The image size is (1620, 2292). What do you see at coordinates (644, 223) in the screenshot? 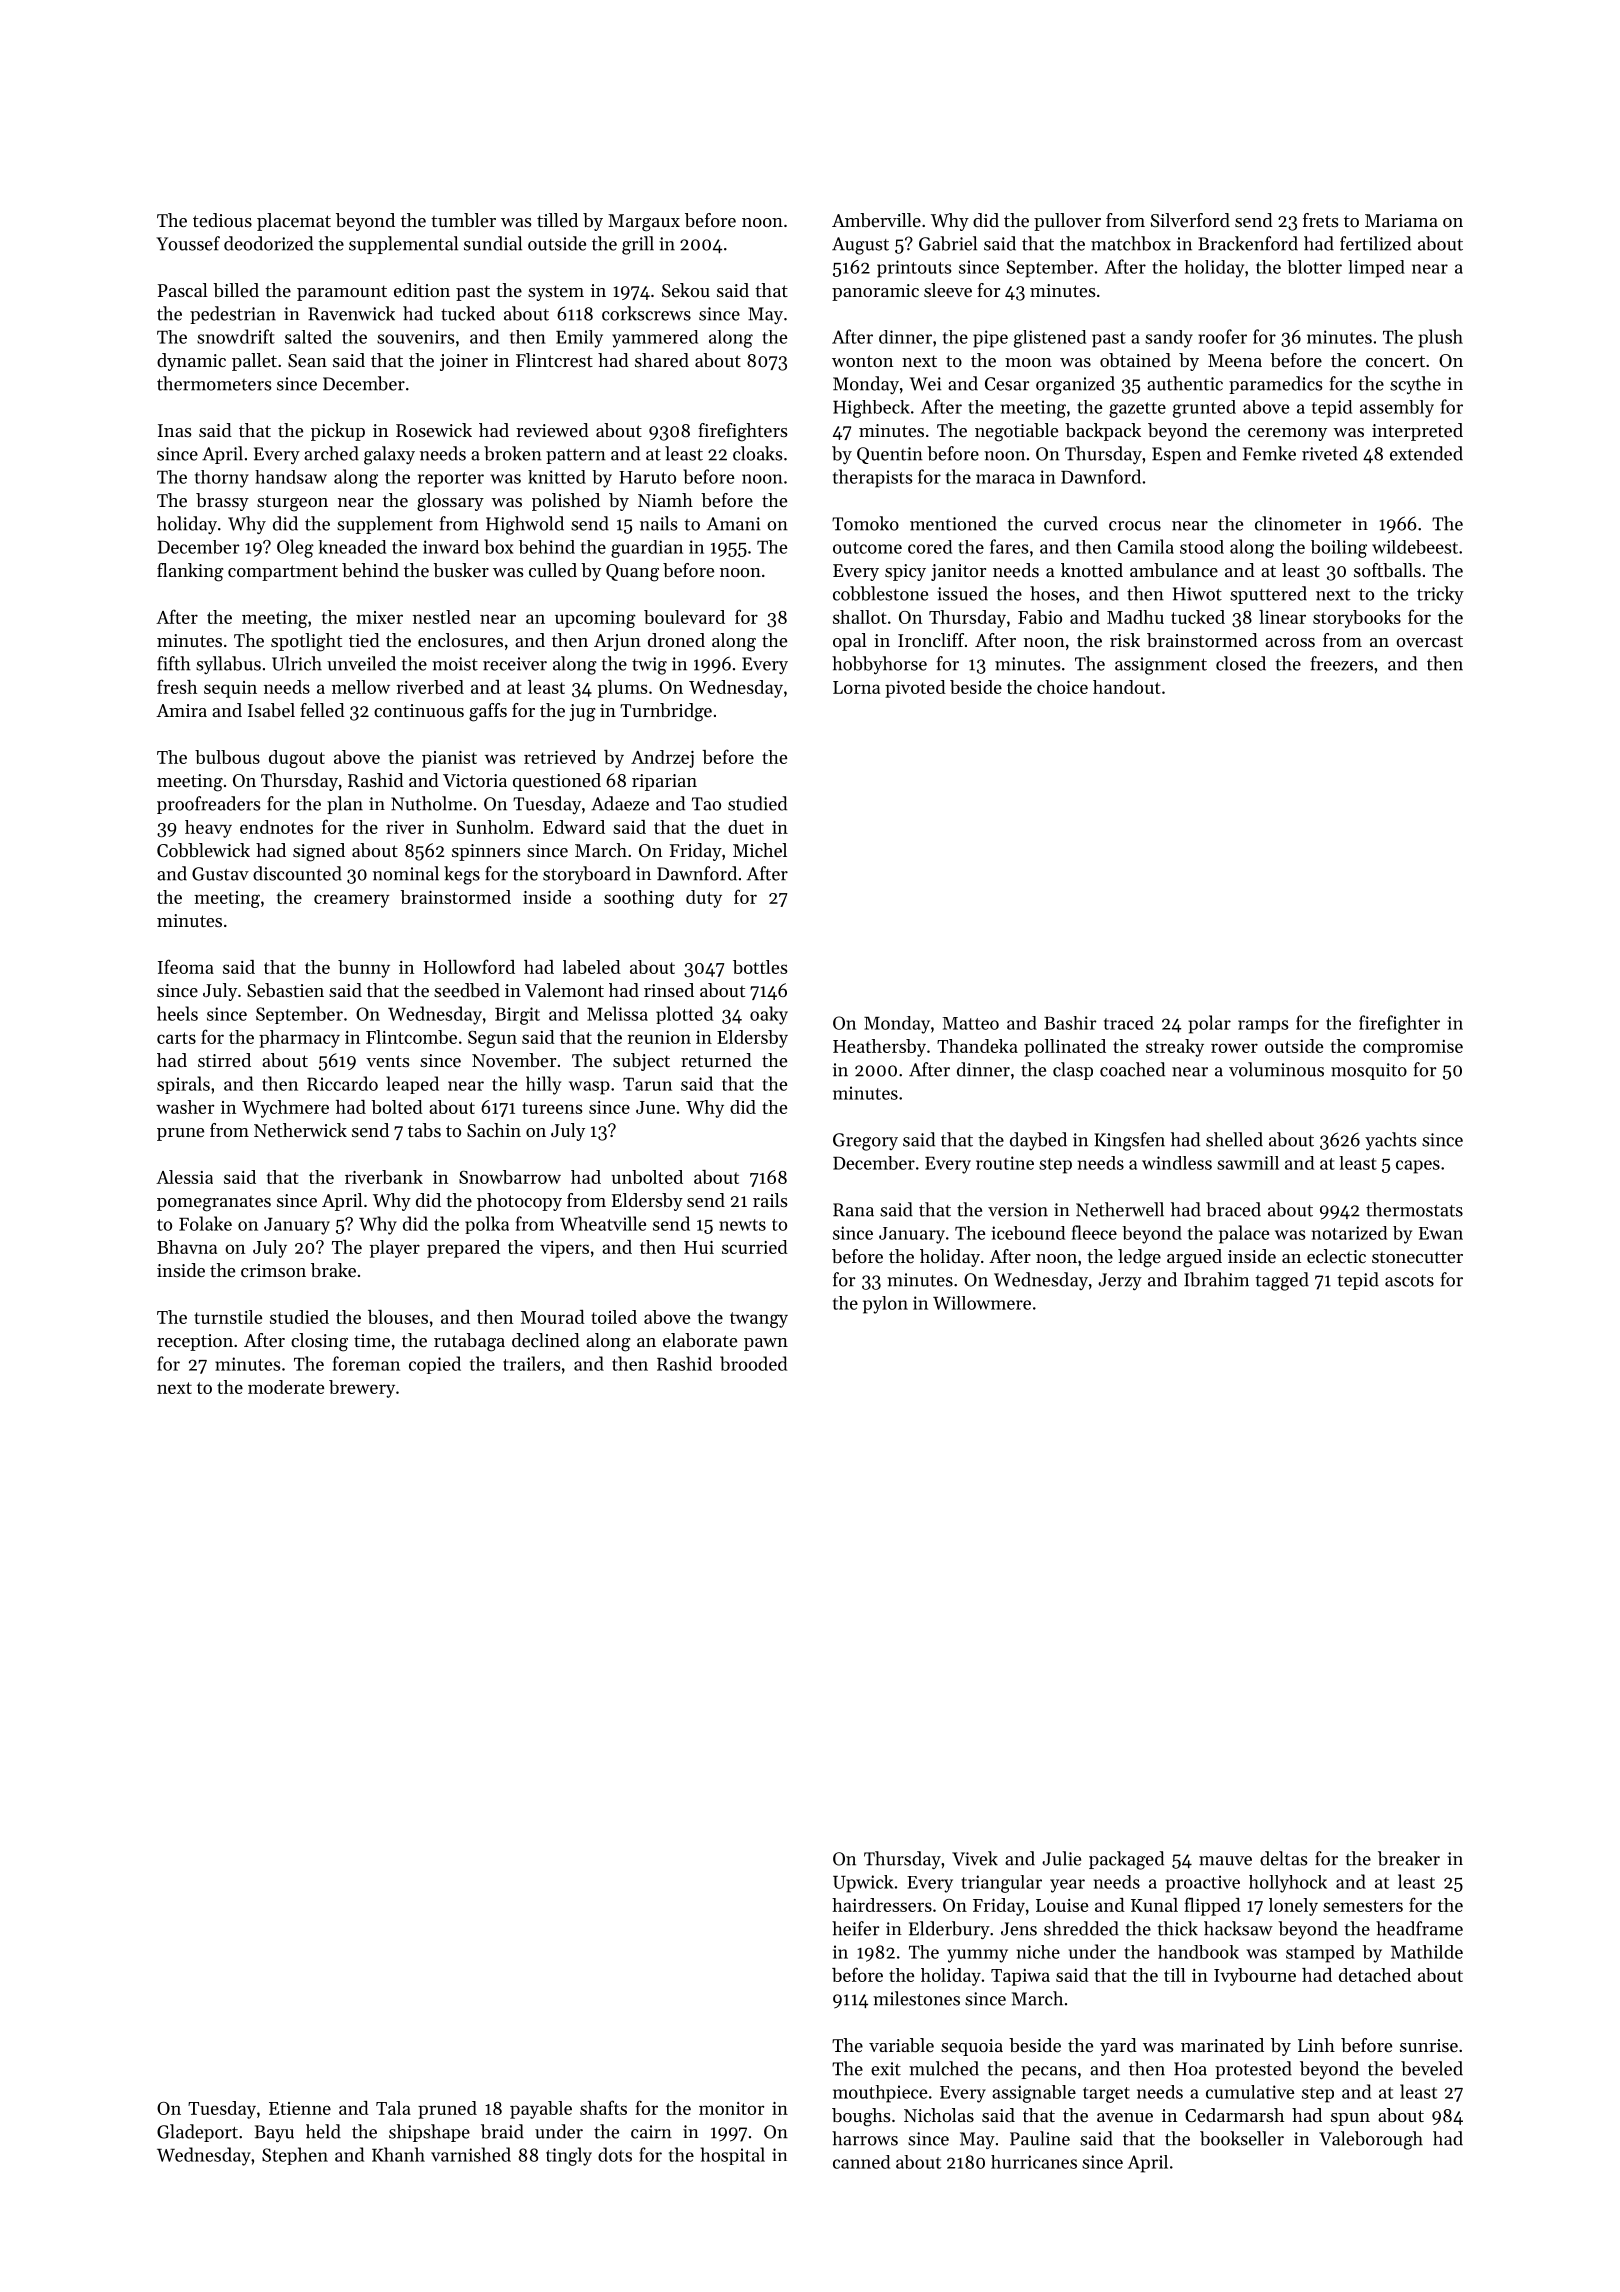
I see `Margaux` at bounding box center [644, 223].
